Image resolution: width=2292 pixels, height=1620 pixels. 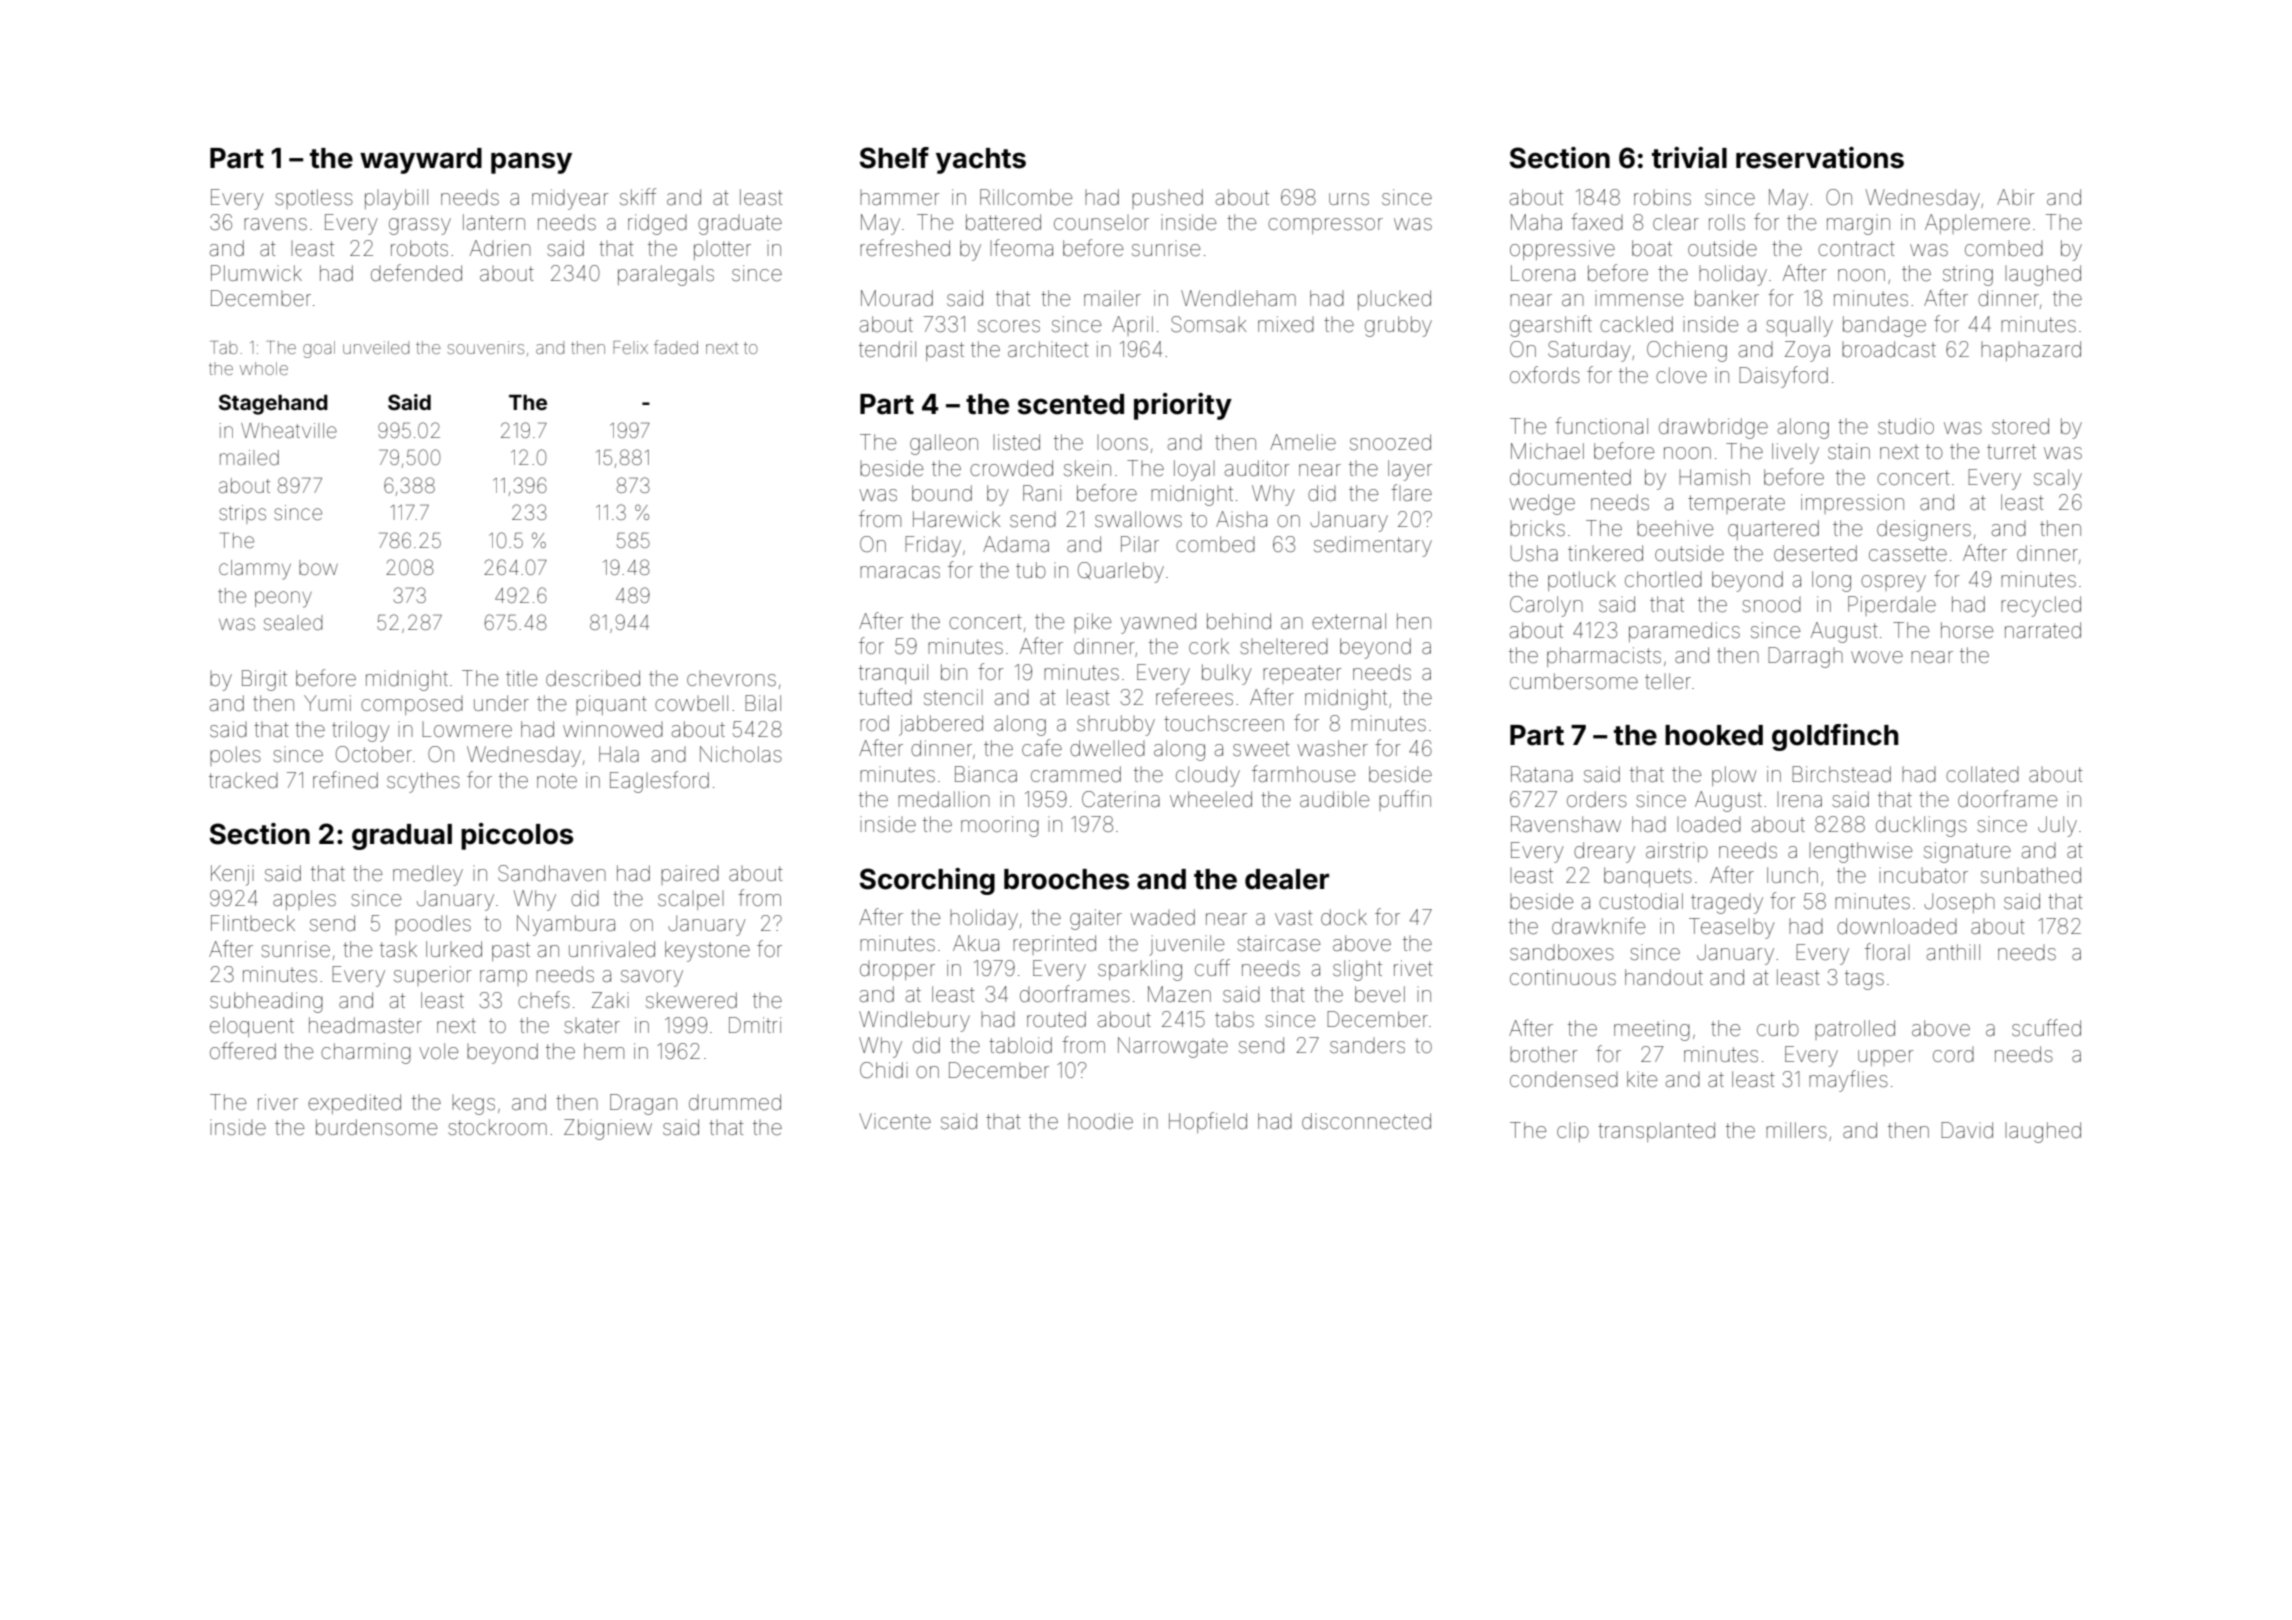 I want to click on peony, so click(x=283, y=599).
